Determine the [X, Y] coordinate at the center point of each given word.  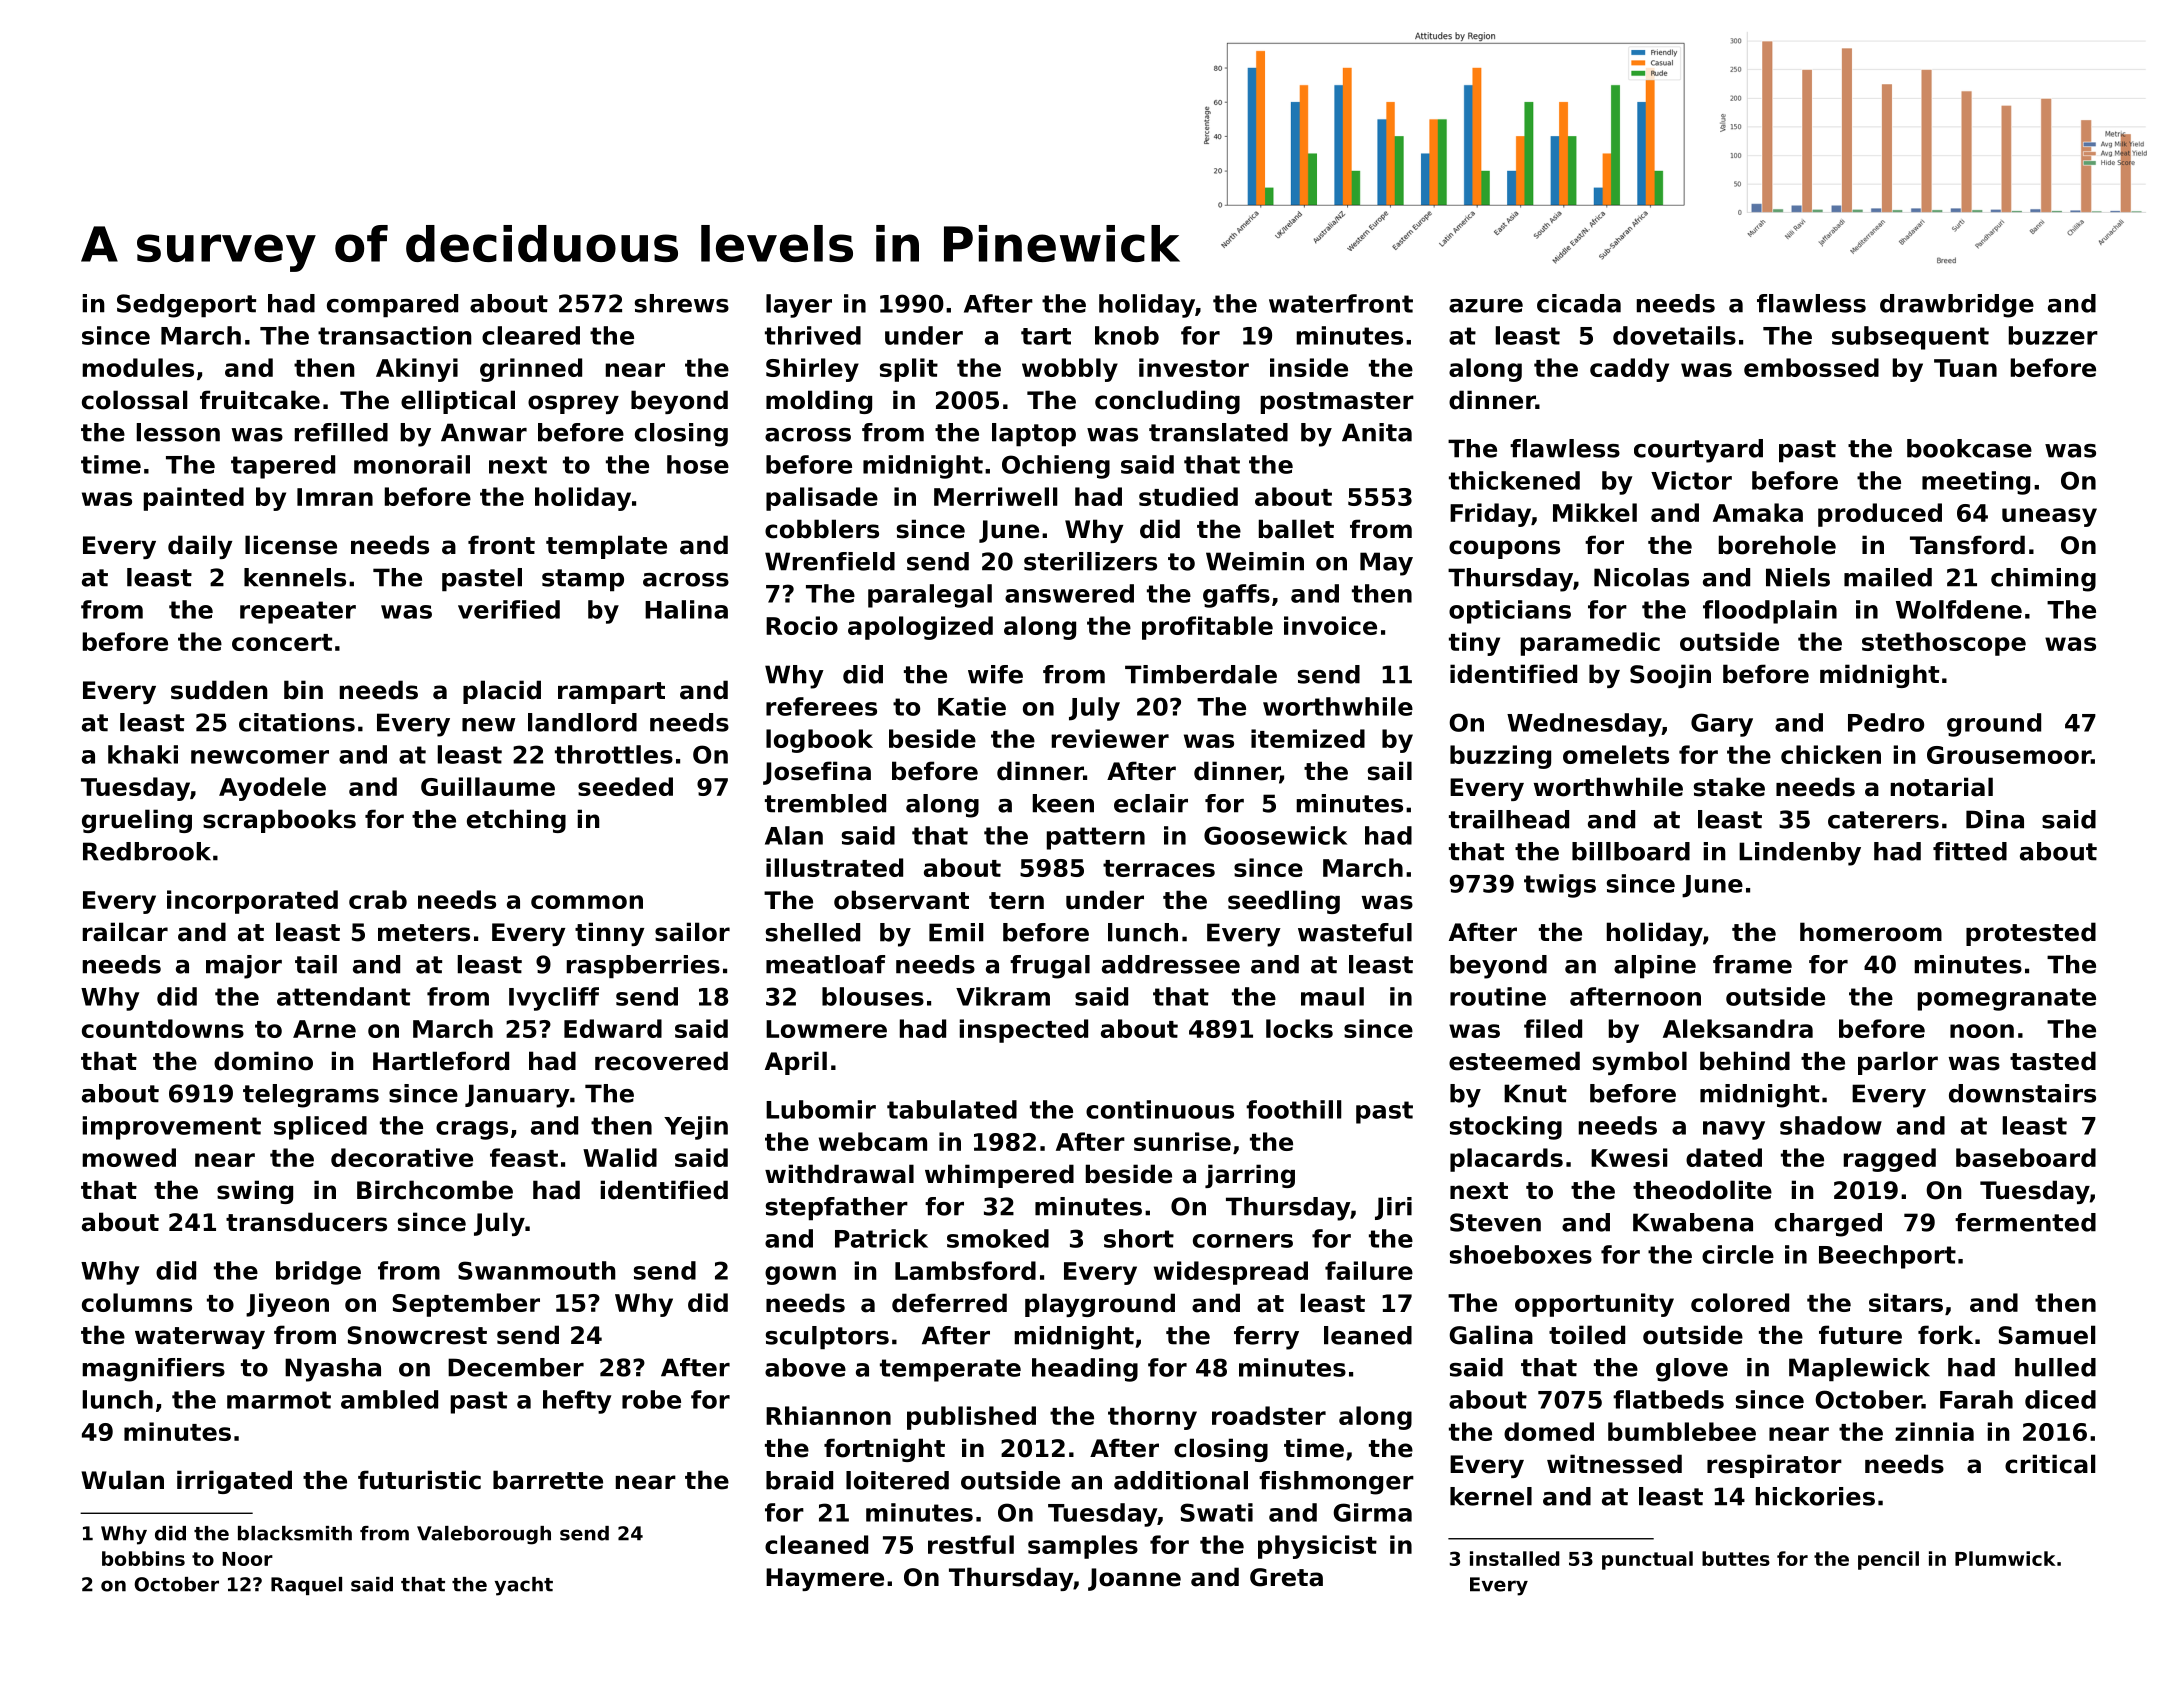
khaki [143, 754]
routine [1498, 996]
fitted [1970, 851]
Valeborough [484, 1535]
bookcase [1969, 448]
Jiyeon [287, 1305]
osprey [573, 404]
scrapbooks [279, 821]
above [805, 1367]
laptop [1034, 435]
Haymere [825, 1579]
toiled [1587, 1335]
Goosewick [1275, 835]
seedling [1284, 902]
